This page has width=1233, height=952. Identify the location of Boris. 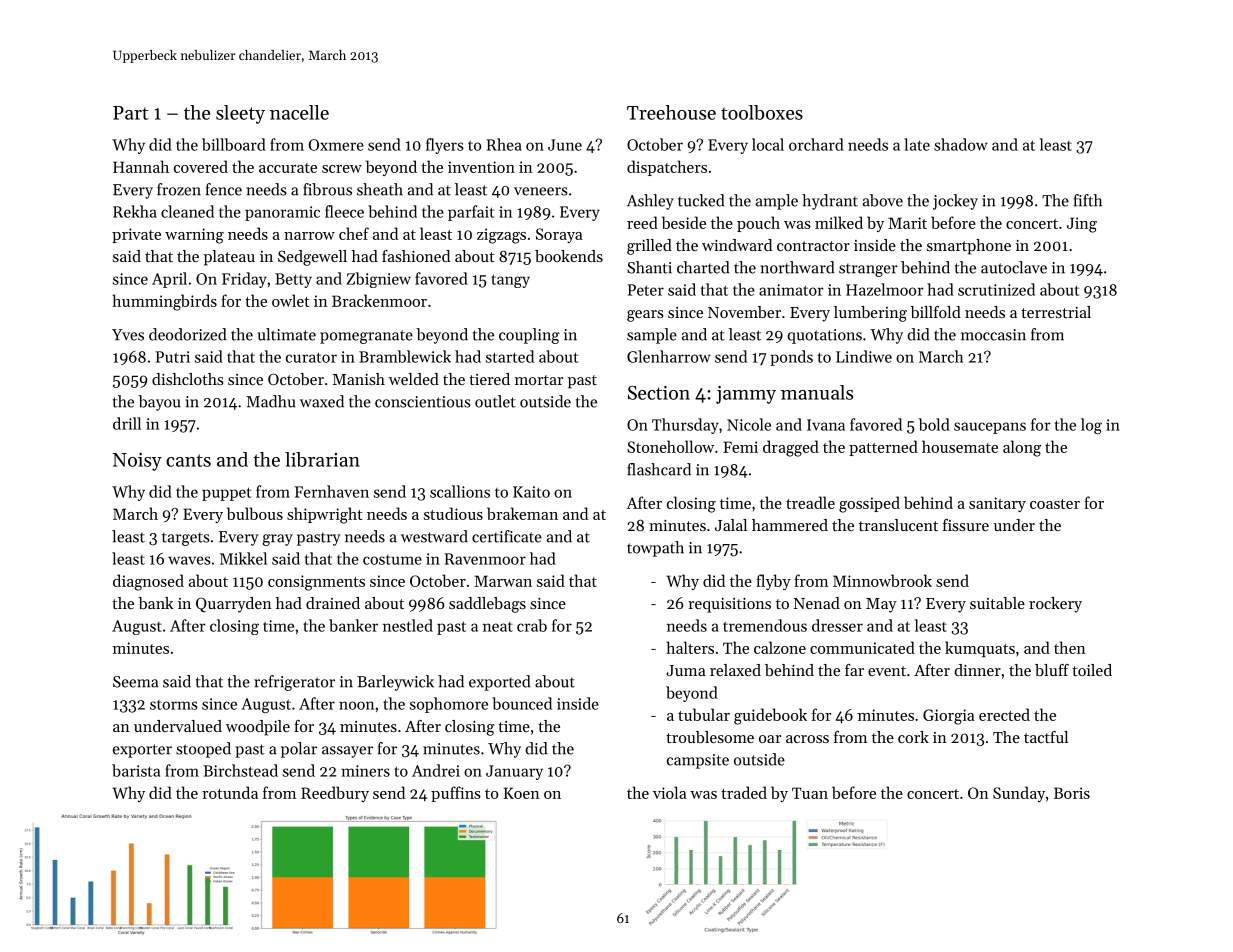
(1072, 793).
